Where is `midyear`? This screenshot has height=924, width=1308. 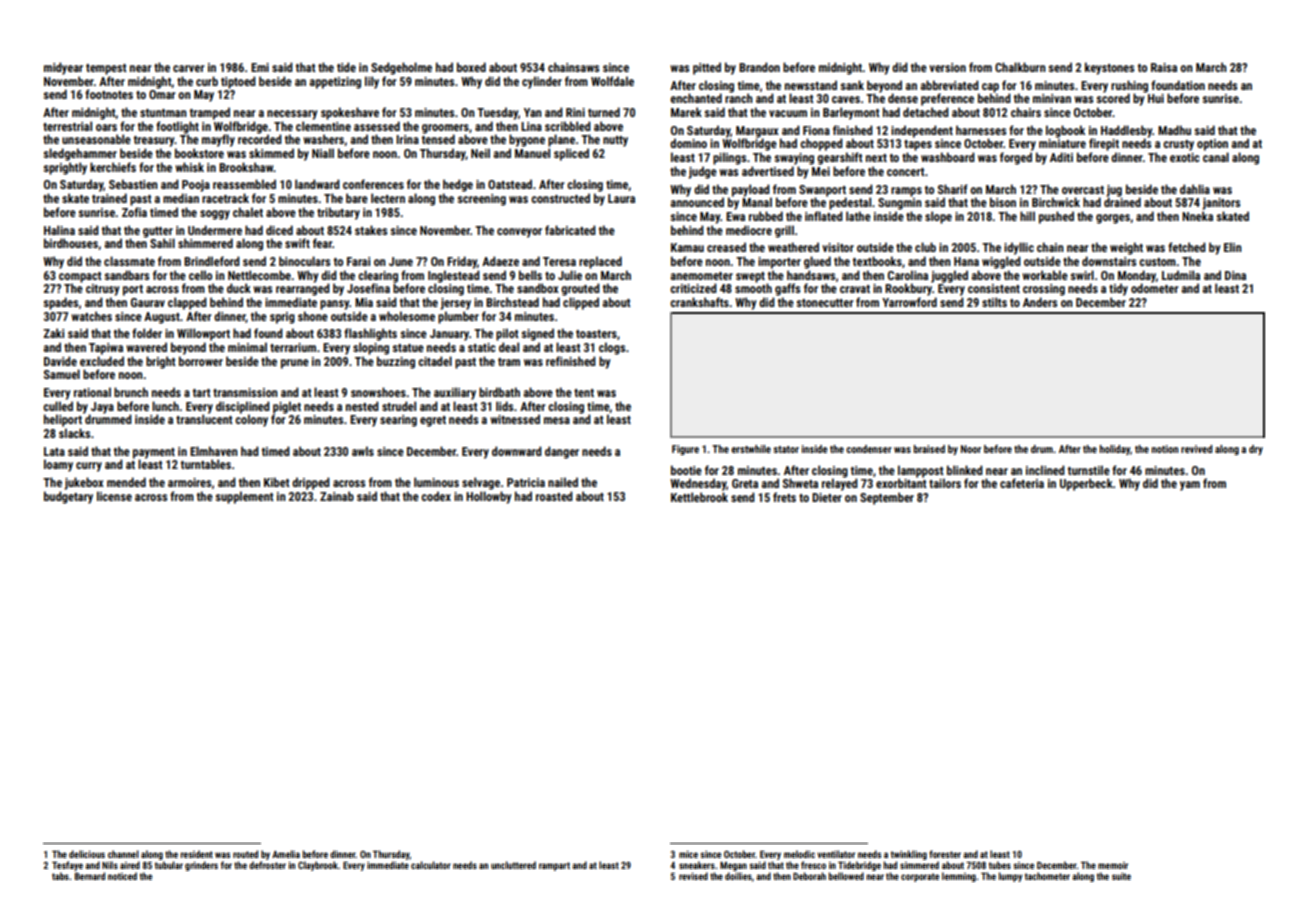
midyear is located at coordinates (63, 68).
